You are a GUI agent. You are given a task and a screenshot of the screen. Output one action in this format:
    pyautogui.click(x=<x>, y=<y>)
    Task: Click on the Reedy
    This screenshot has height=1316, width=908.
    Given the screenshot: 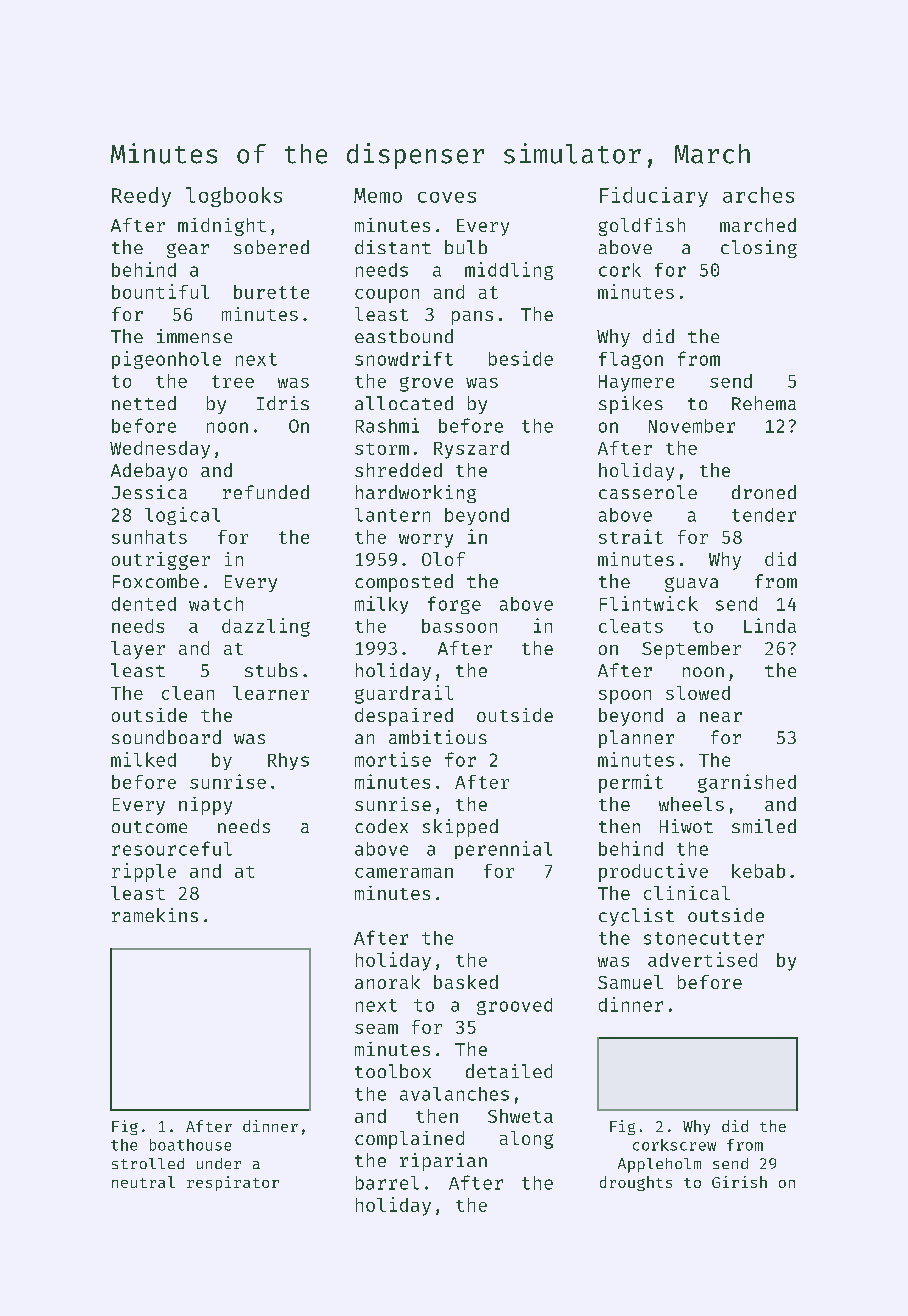 What is the action you would take?
    pyautogui.click(x=141, y=197)
